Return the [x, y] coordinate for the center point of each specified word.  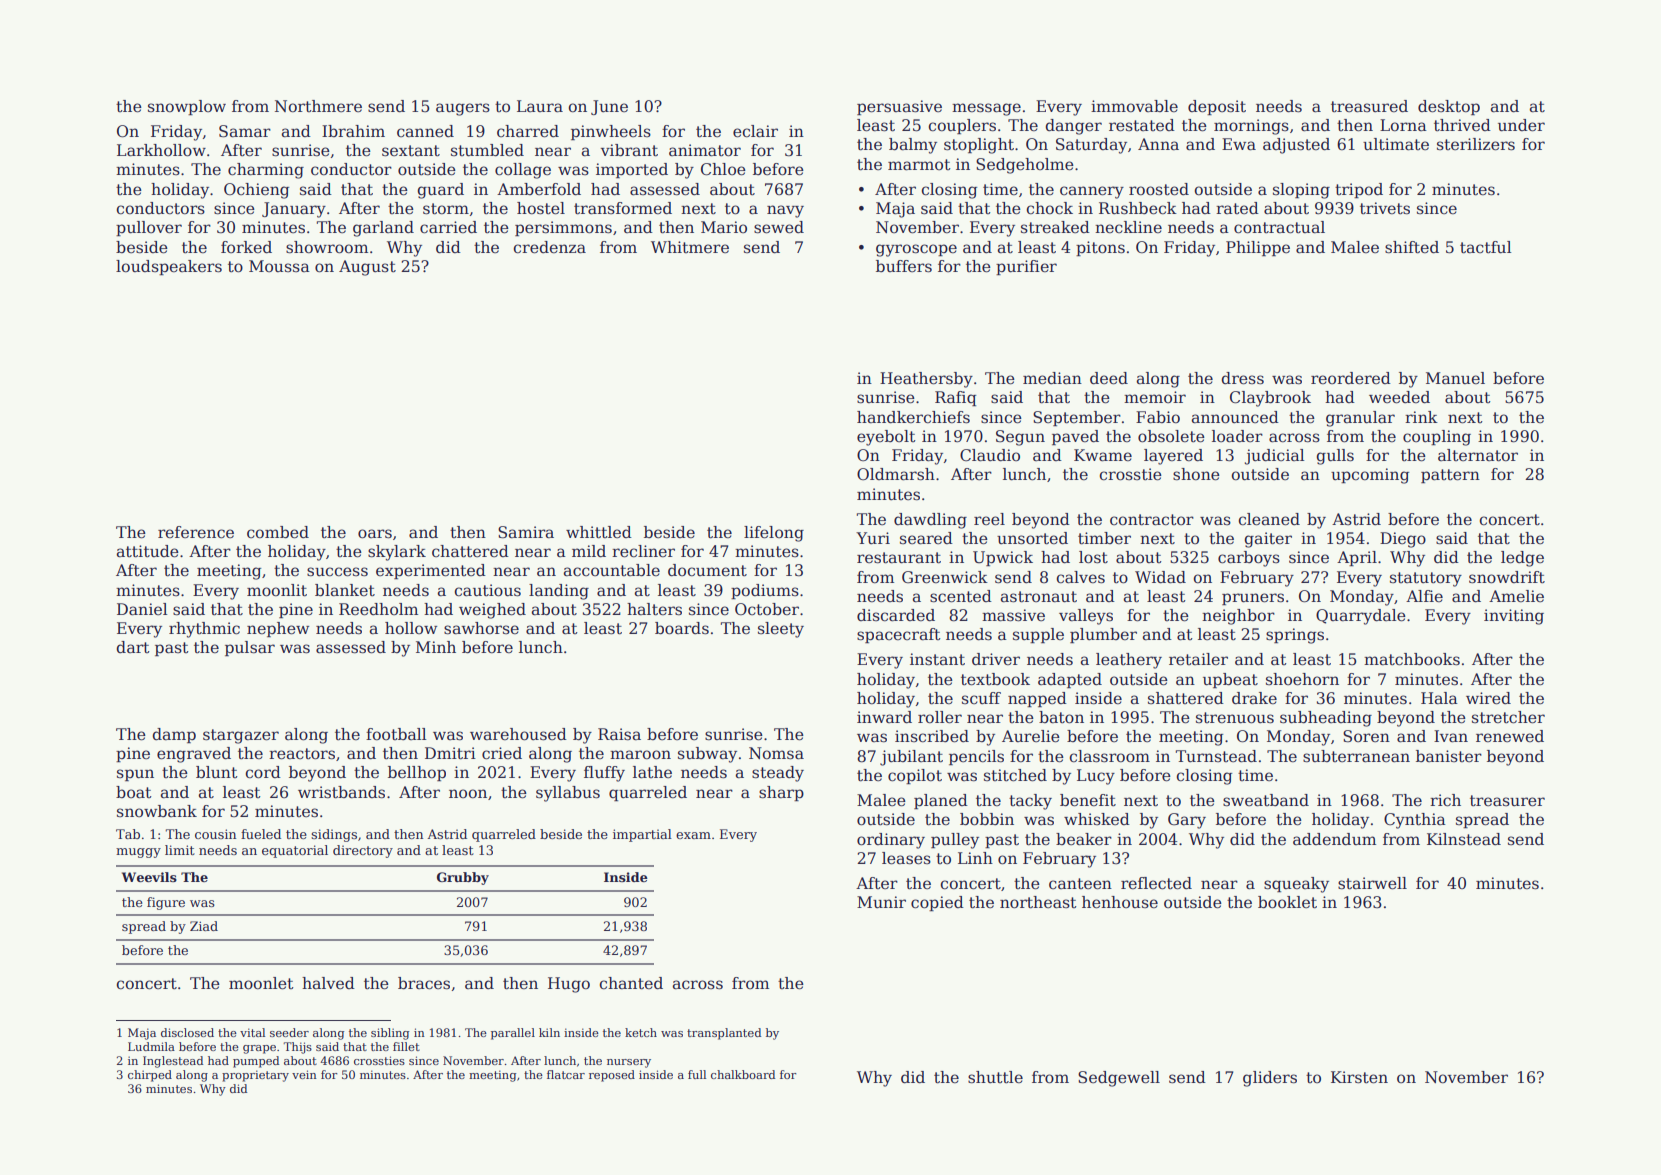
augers [463, 109]
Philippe [1258, 248]
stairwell [1372, 883]
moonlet [261, 983]
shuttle [995, 1077]
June [609, 107]
